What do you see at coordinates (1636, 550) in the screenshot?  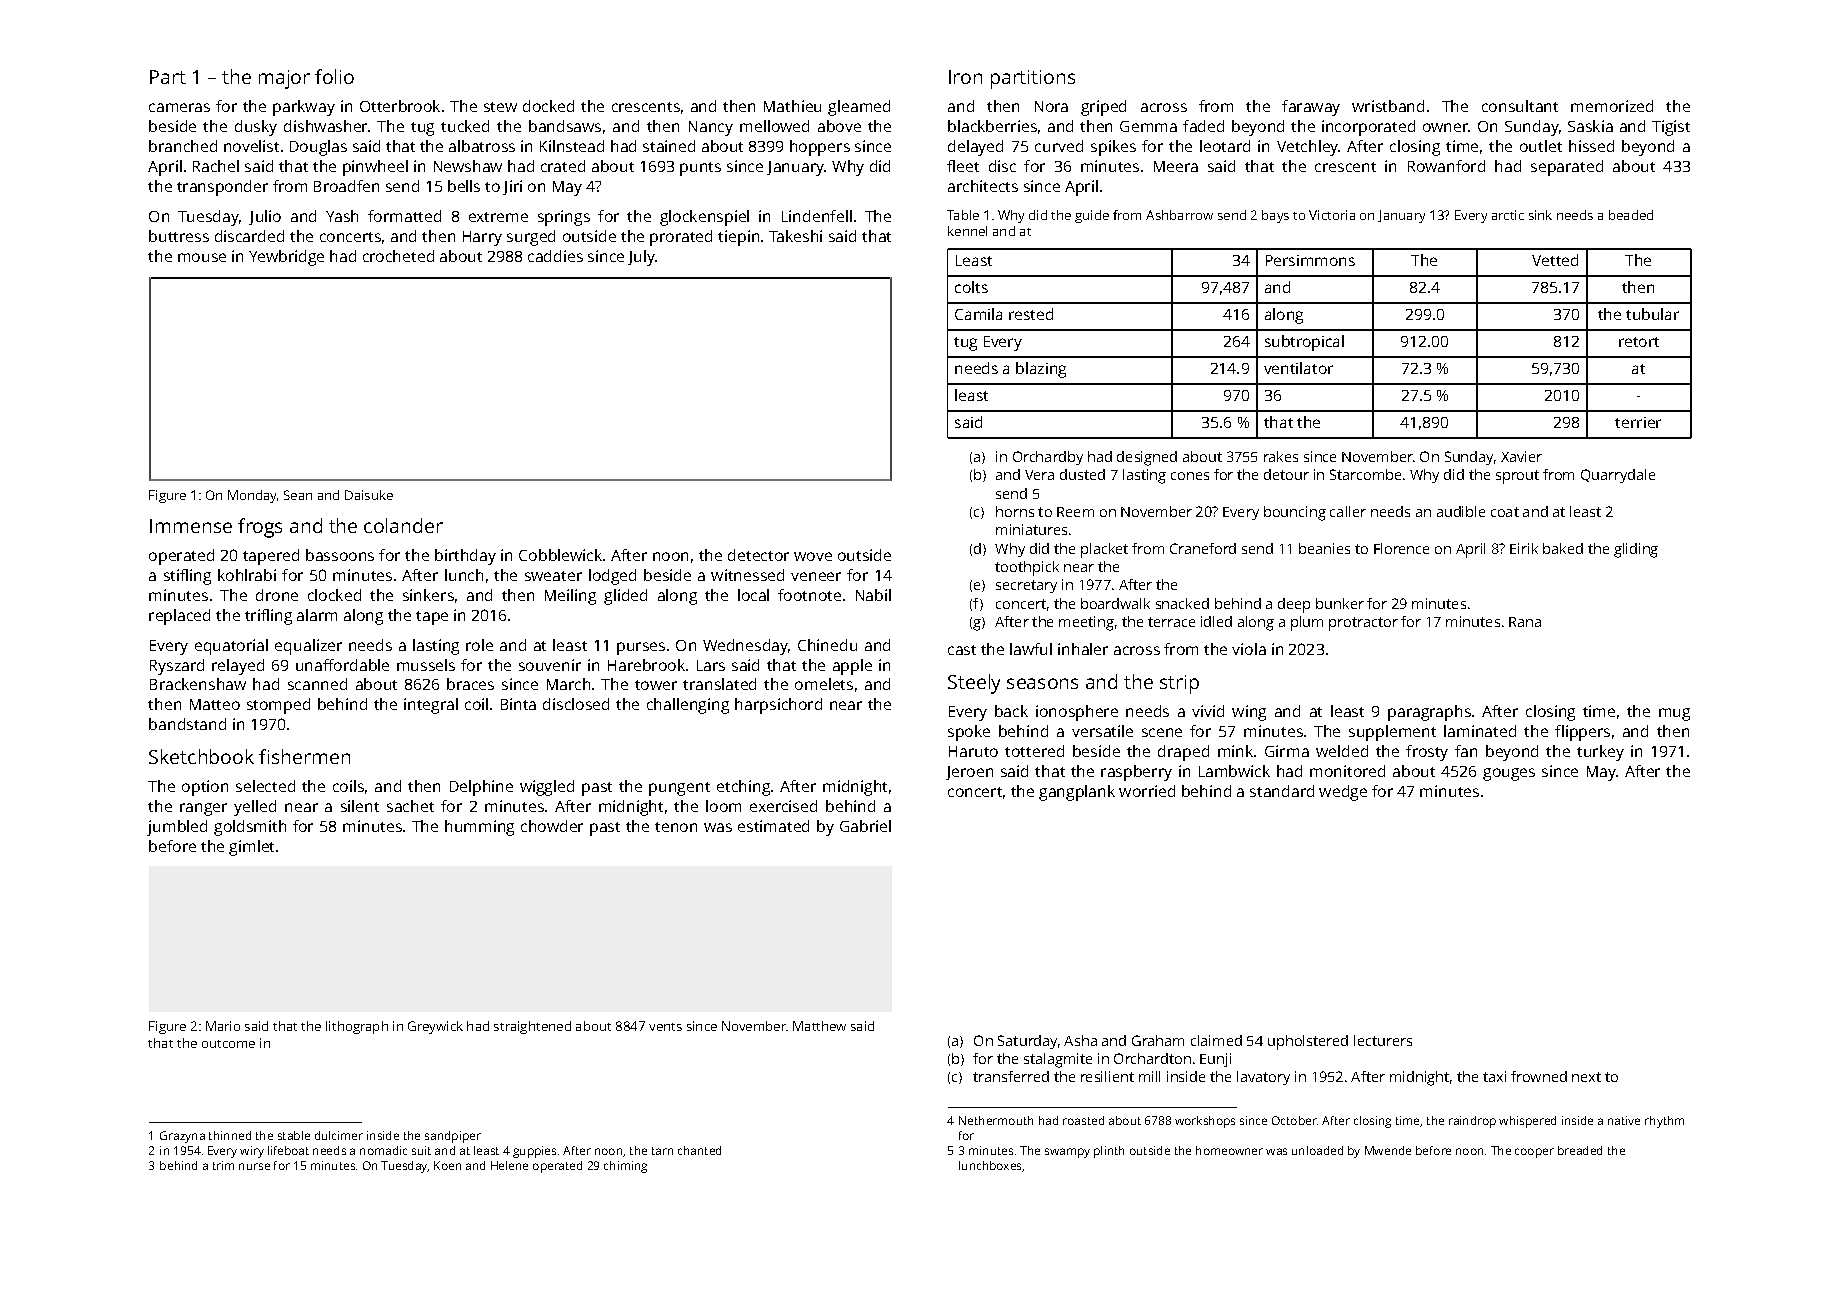 I see `gliding` at bounding box center [1636, 550].
